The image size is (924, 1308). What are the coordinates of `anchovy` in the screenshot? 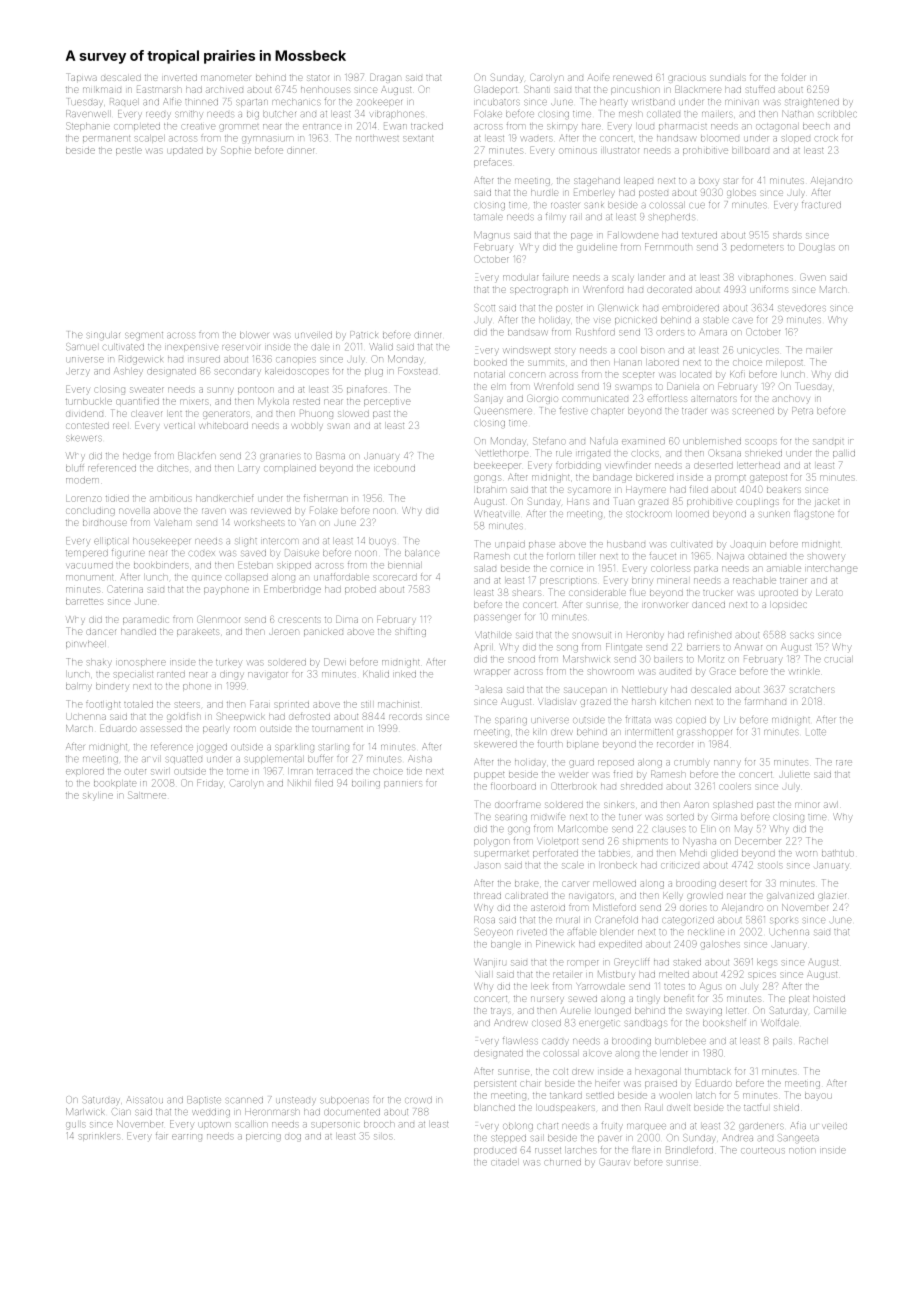 It's located at (791, 400).
